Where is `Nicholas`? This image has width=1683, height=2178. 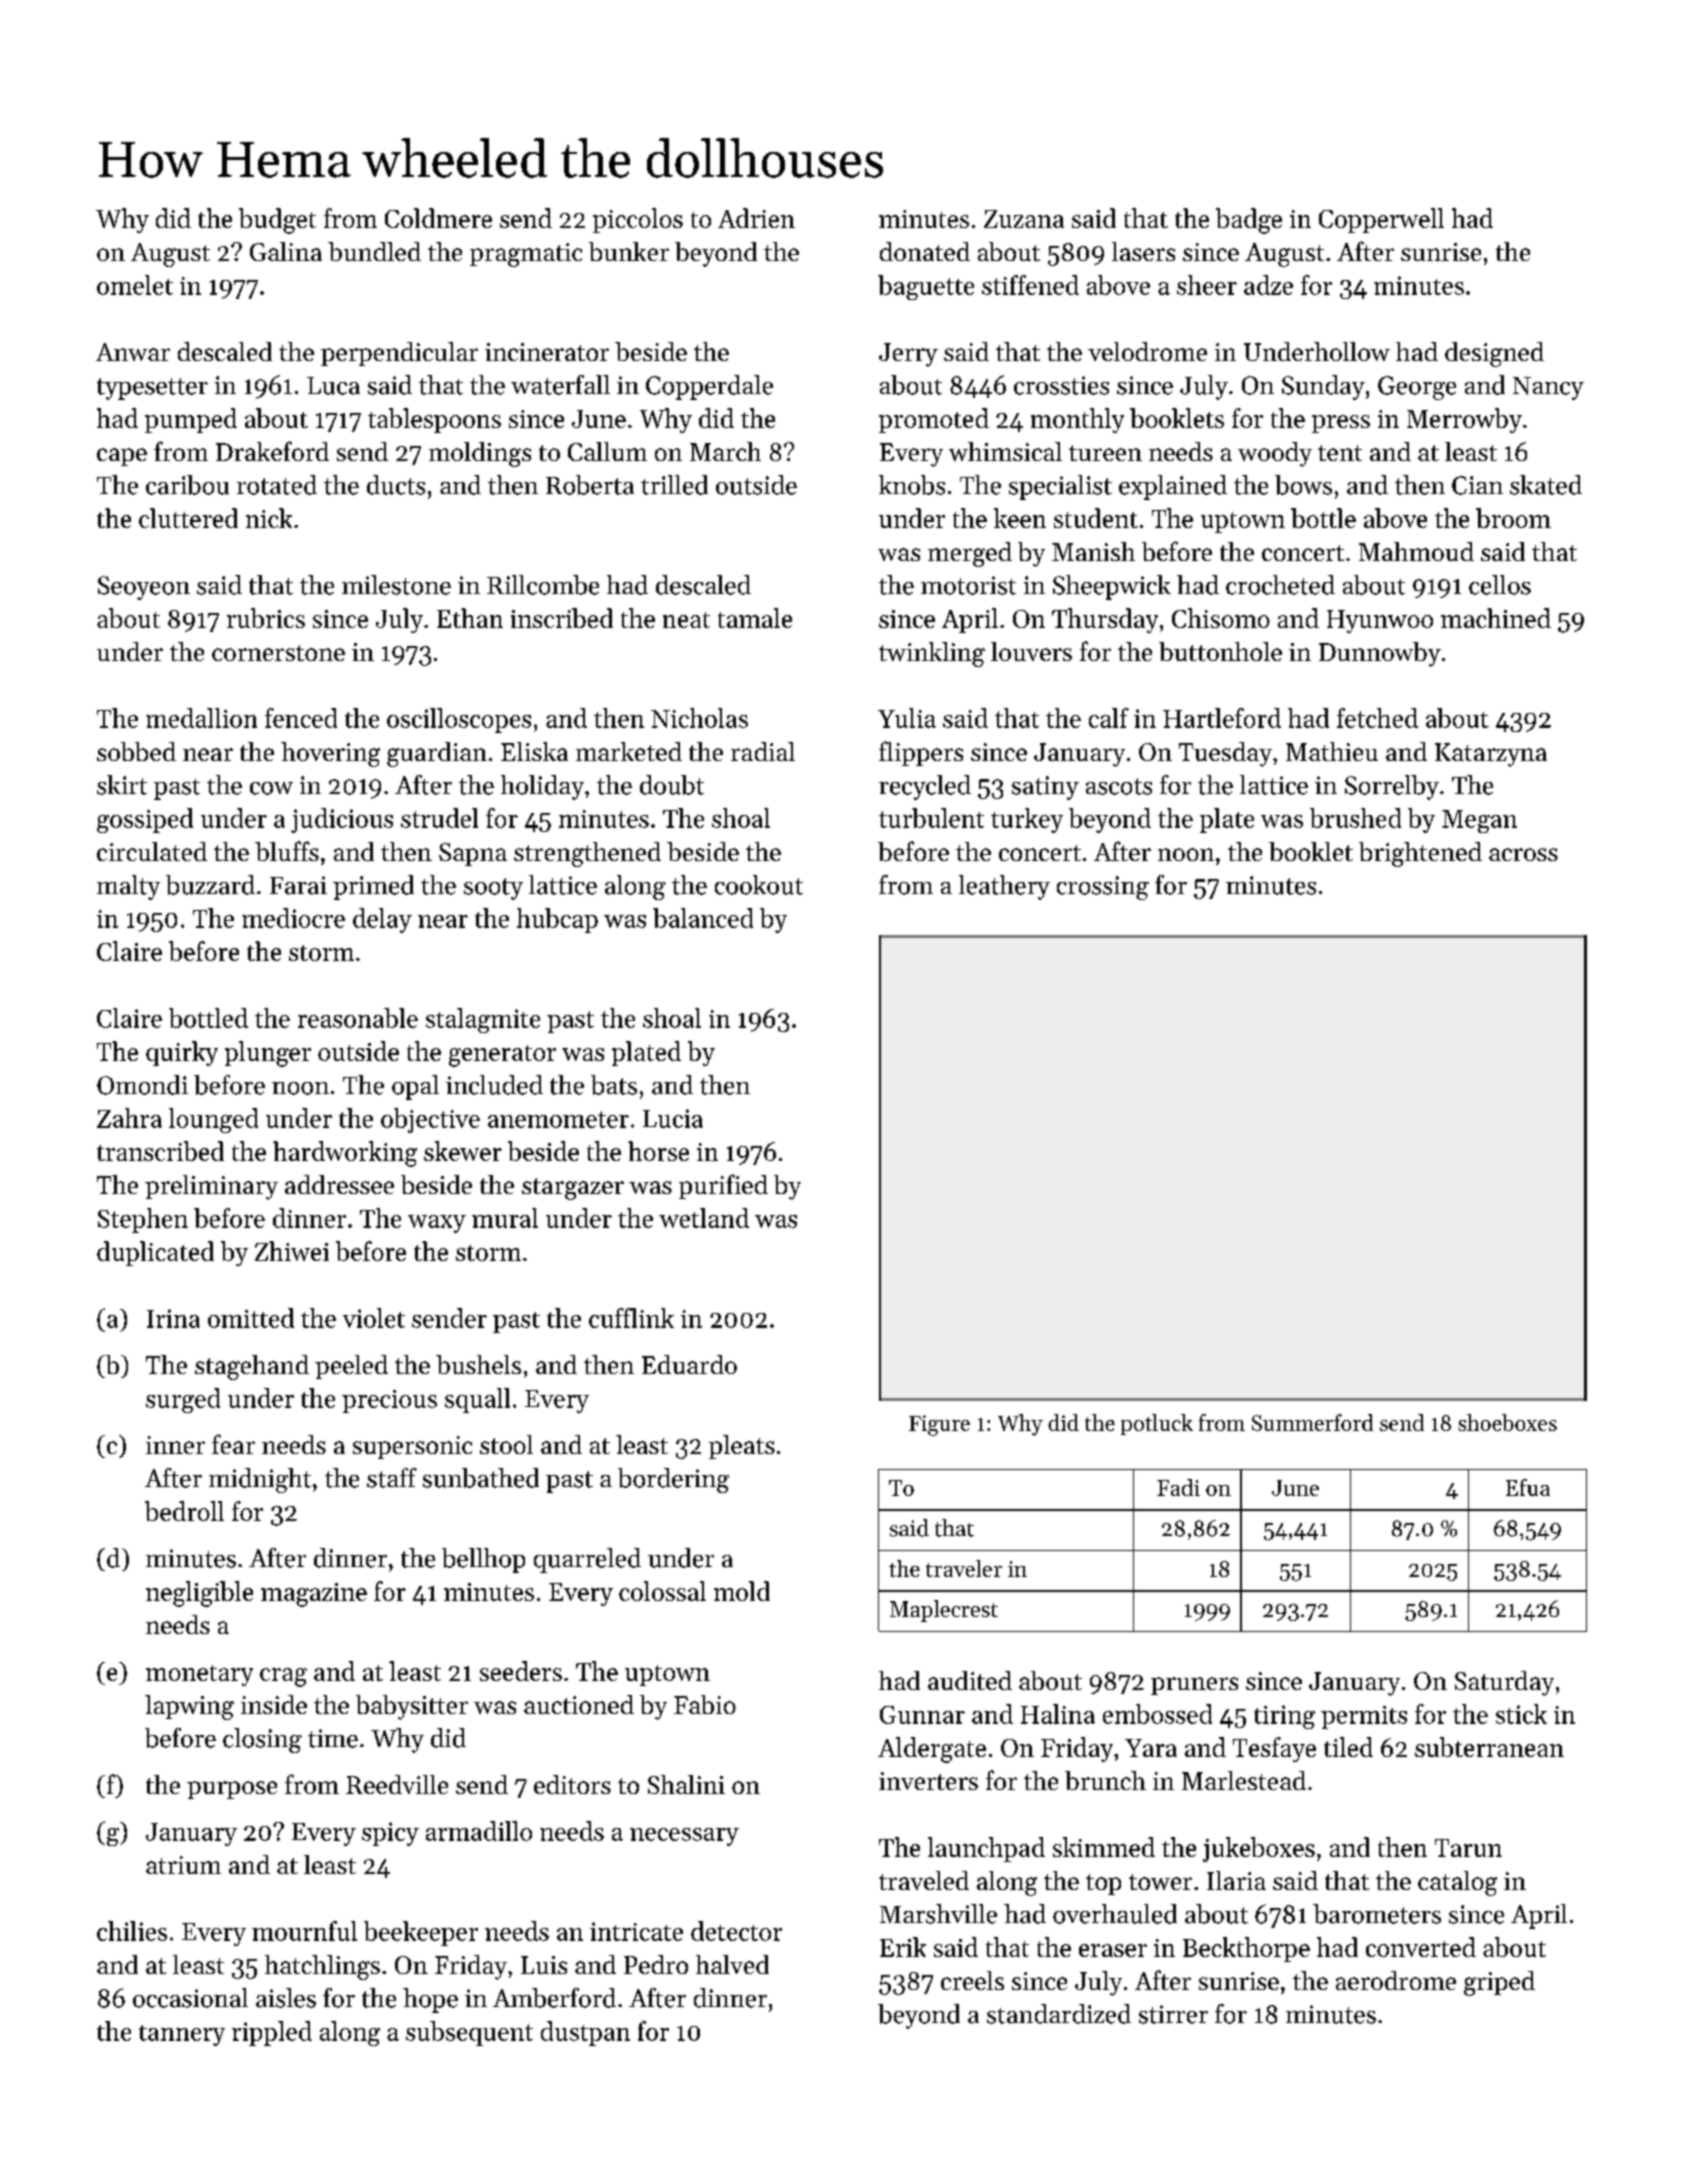 Nicholas is located at coordinates (699, 718).
